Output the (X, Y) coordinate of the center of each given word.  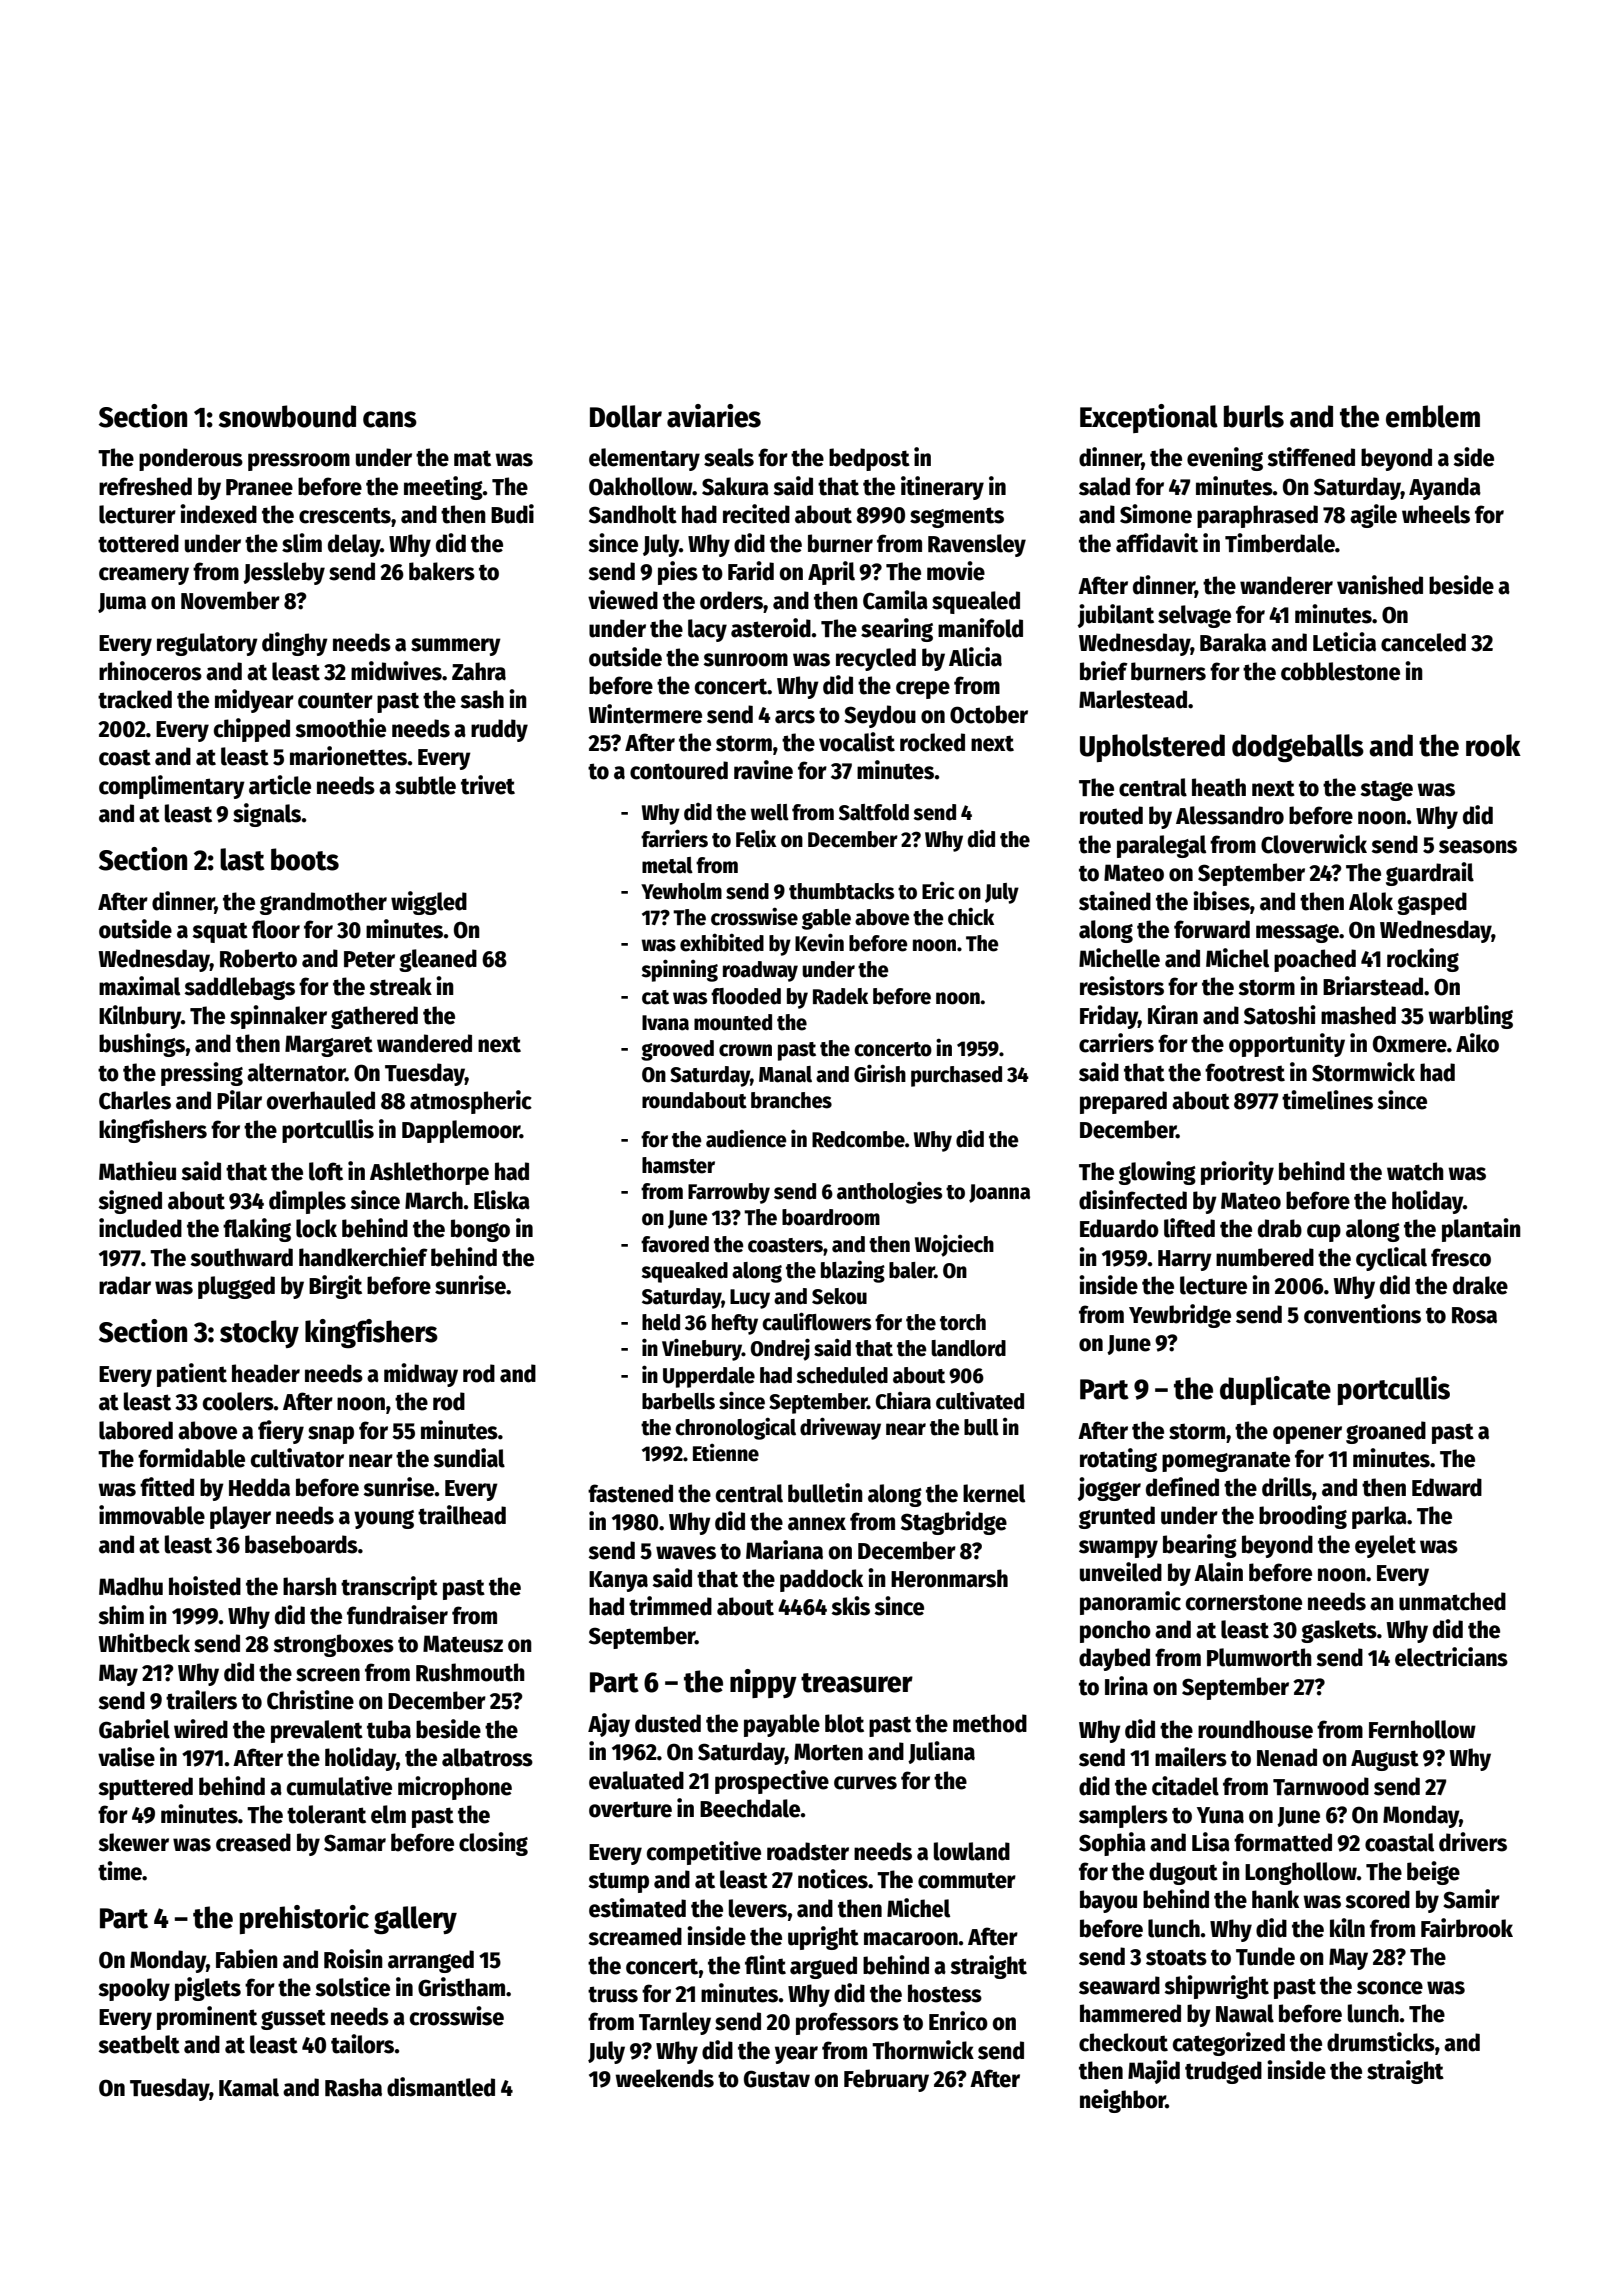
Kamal (249, 2087)
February (886, 2080)
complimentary (172, 787)
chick (971, 916)
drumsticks (1381, 2042)
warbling (1470, 1017)
